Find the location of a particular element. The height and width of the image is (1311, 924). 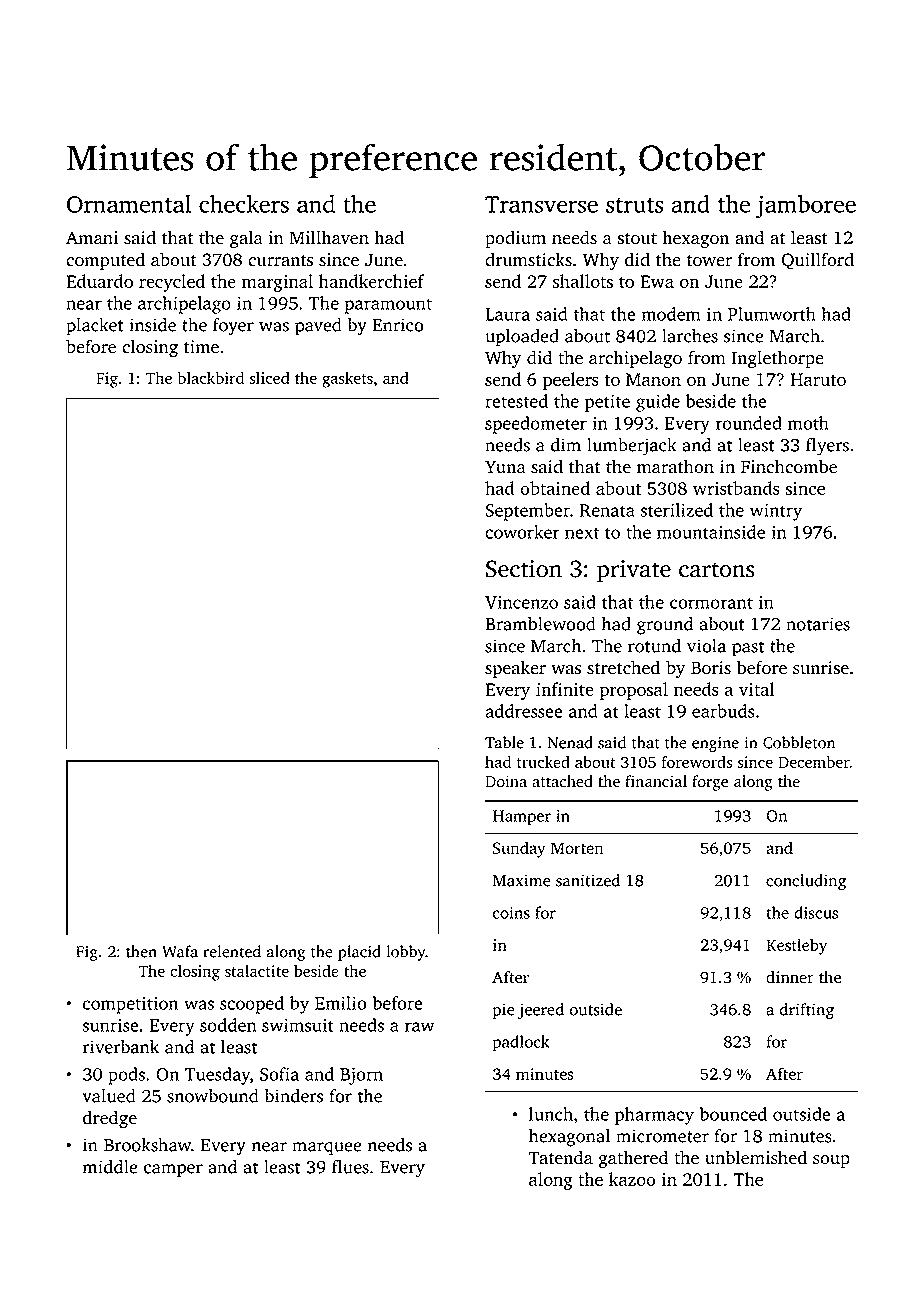

gaskets is located at coordinates (347, 380).
